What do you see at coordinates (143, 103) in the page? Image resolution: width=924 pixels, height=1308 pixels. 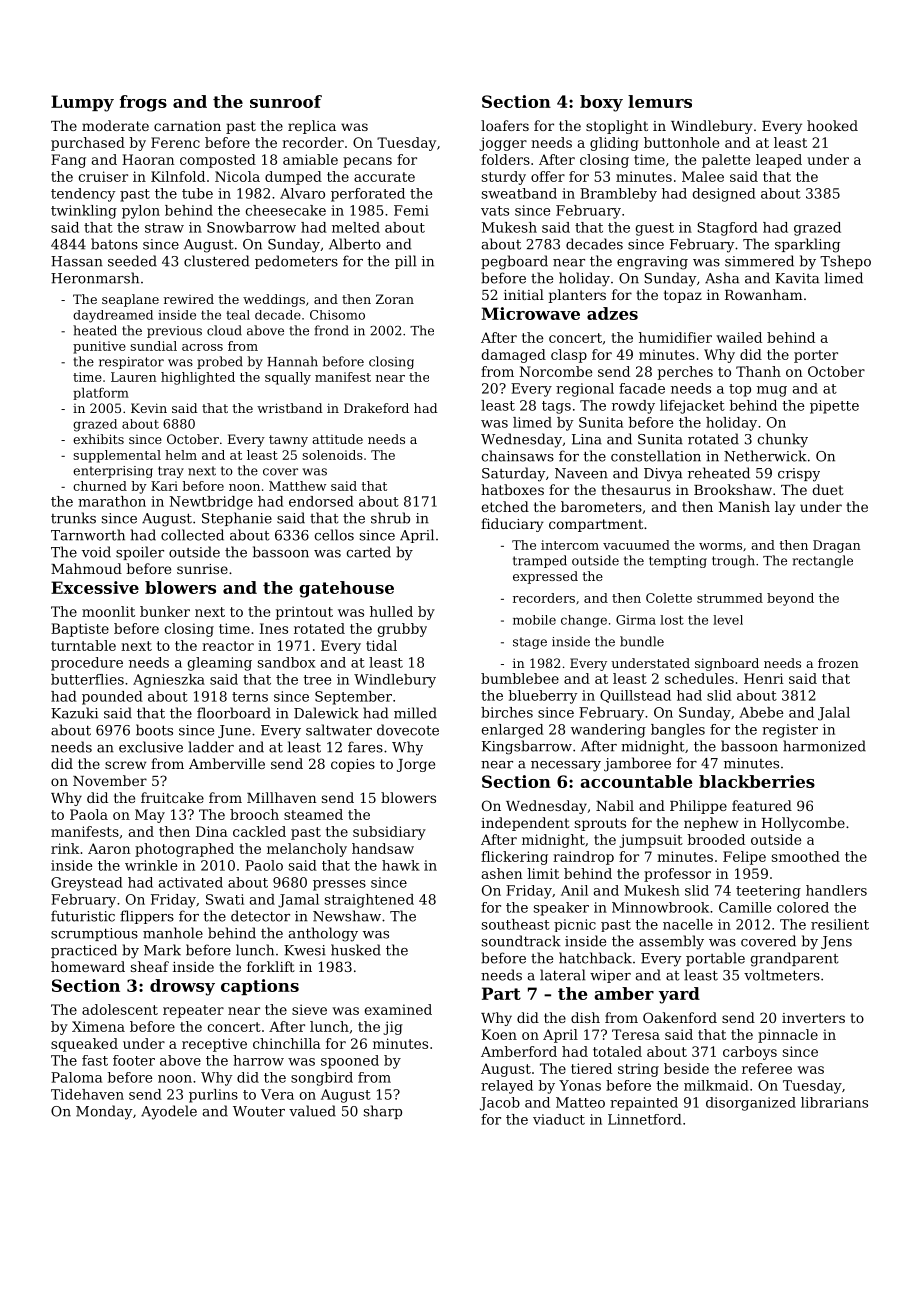 I see `frogs` at bounding box center [143, 103].
